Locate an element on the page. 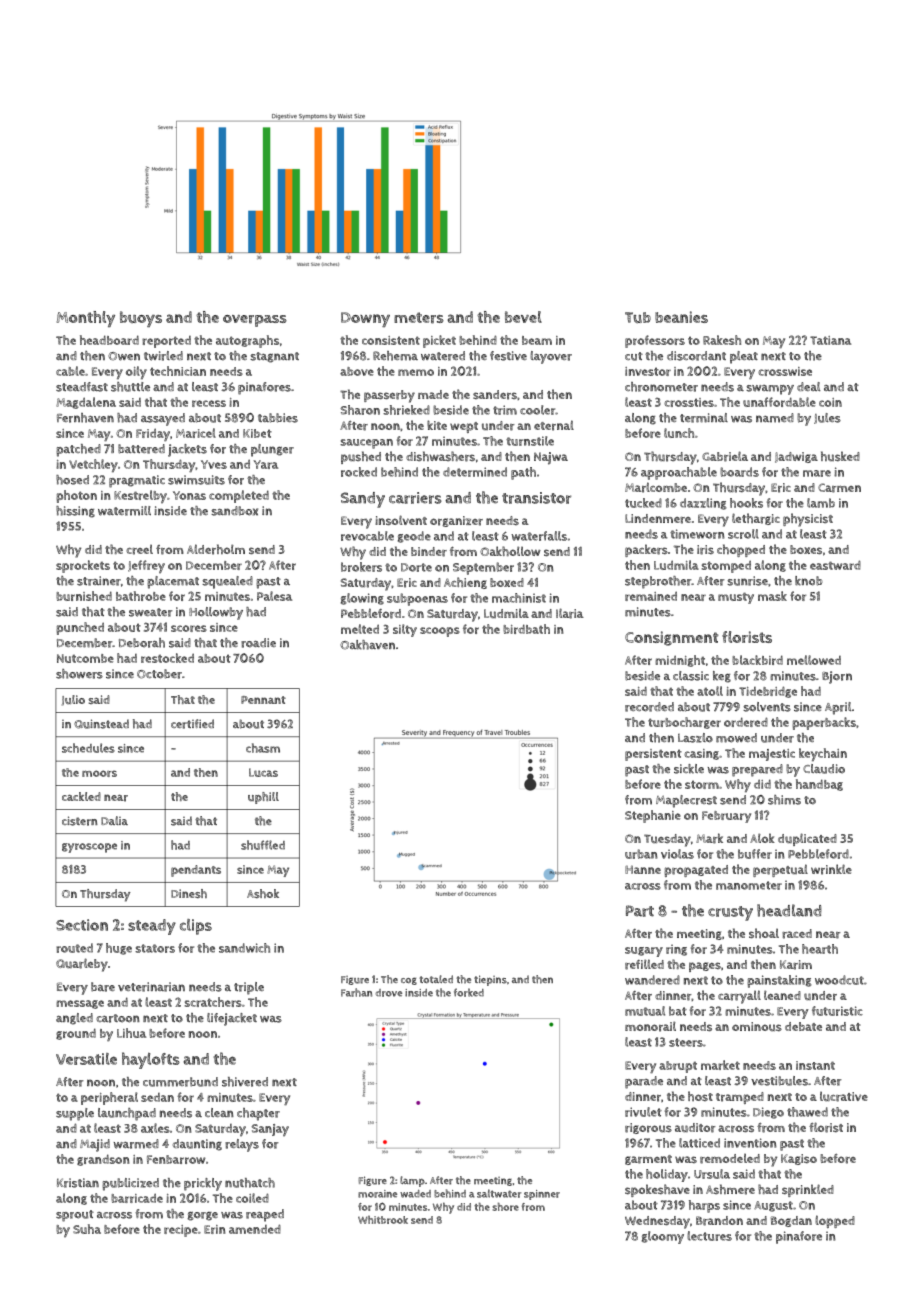 Image resolution: width=924 pixels, height=1308 pixels. Downy is located at coordinates (365, 319).
